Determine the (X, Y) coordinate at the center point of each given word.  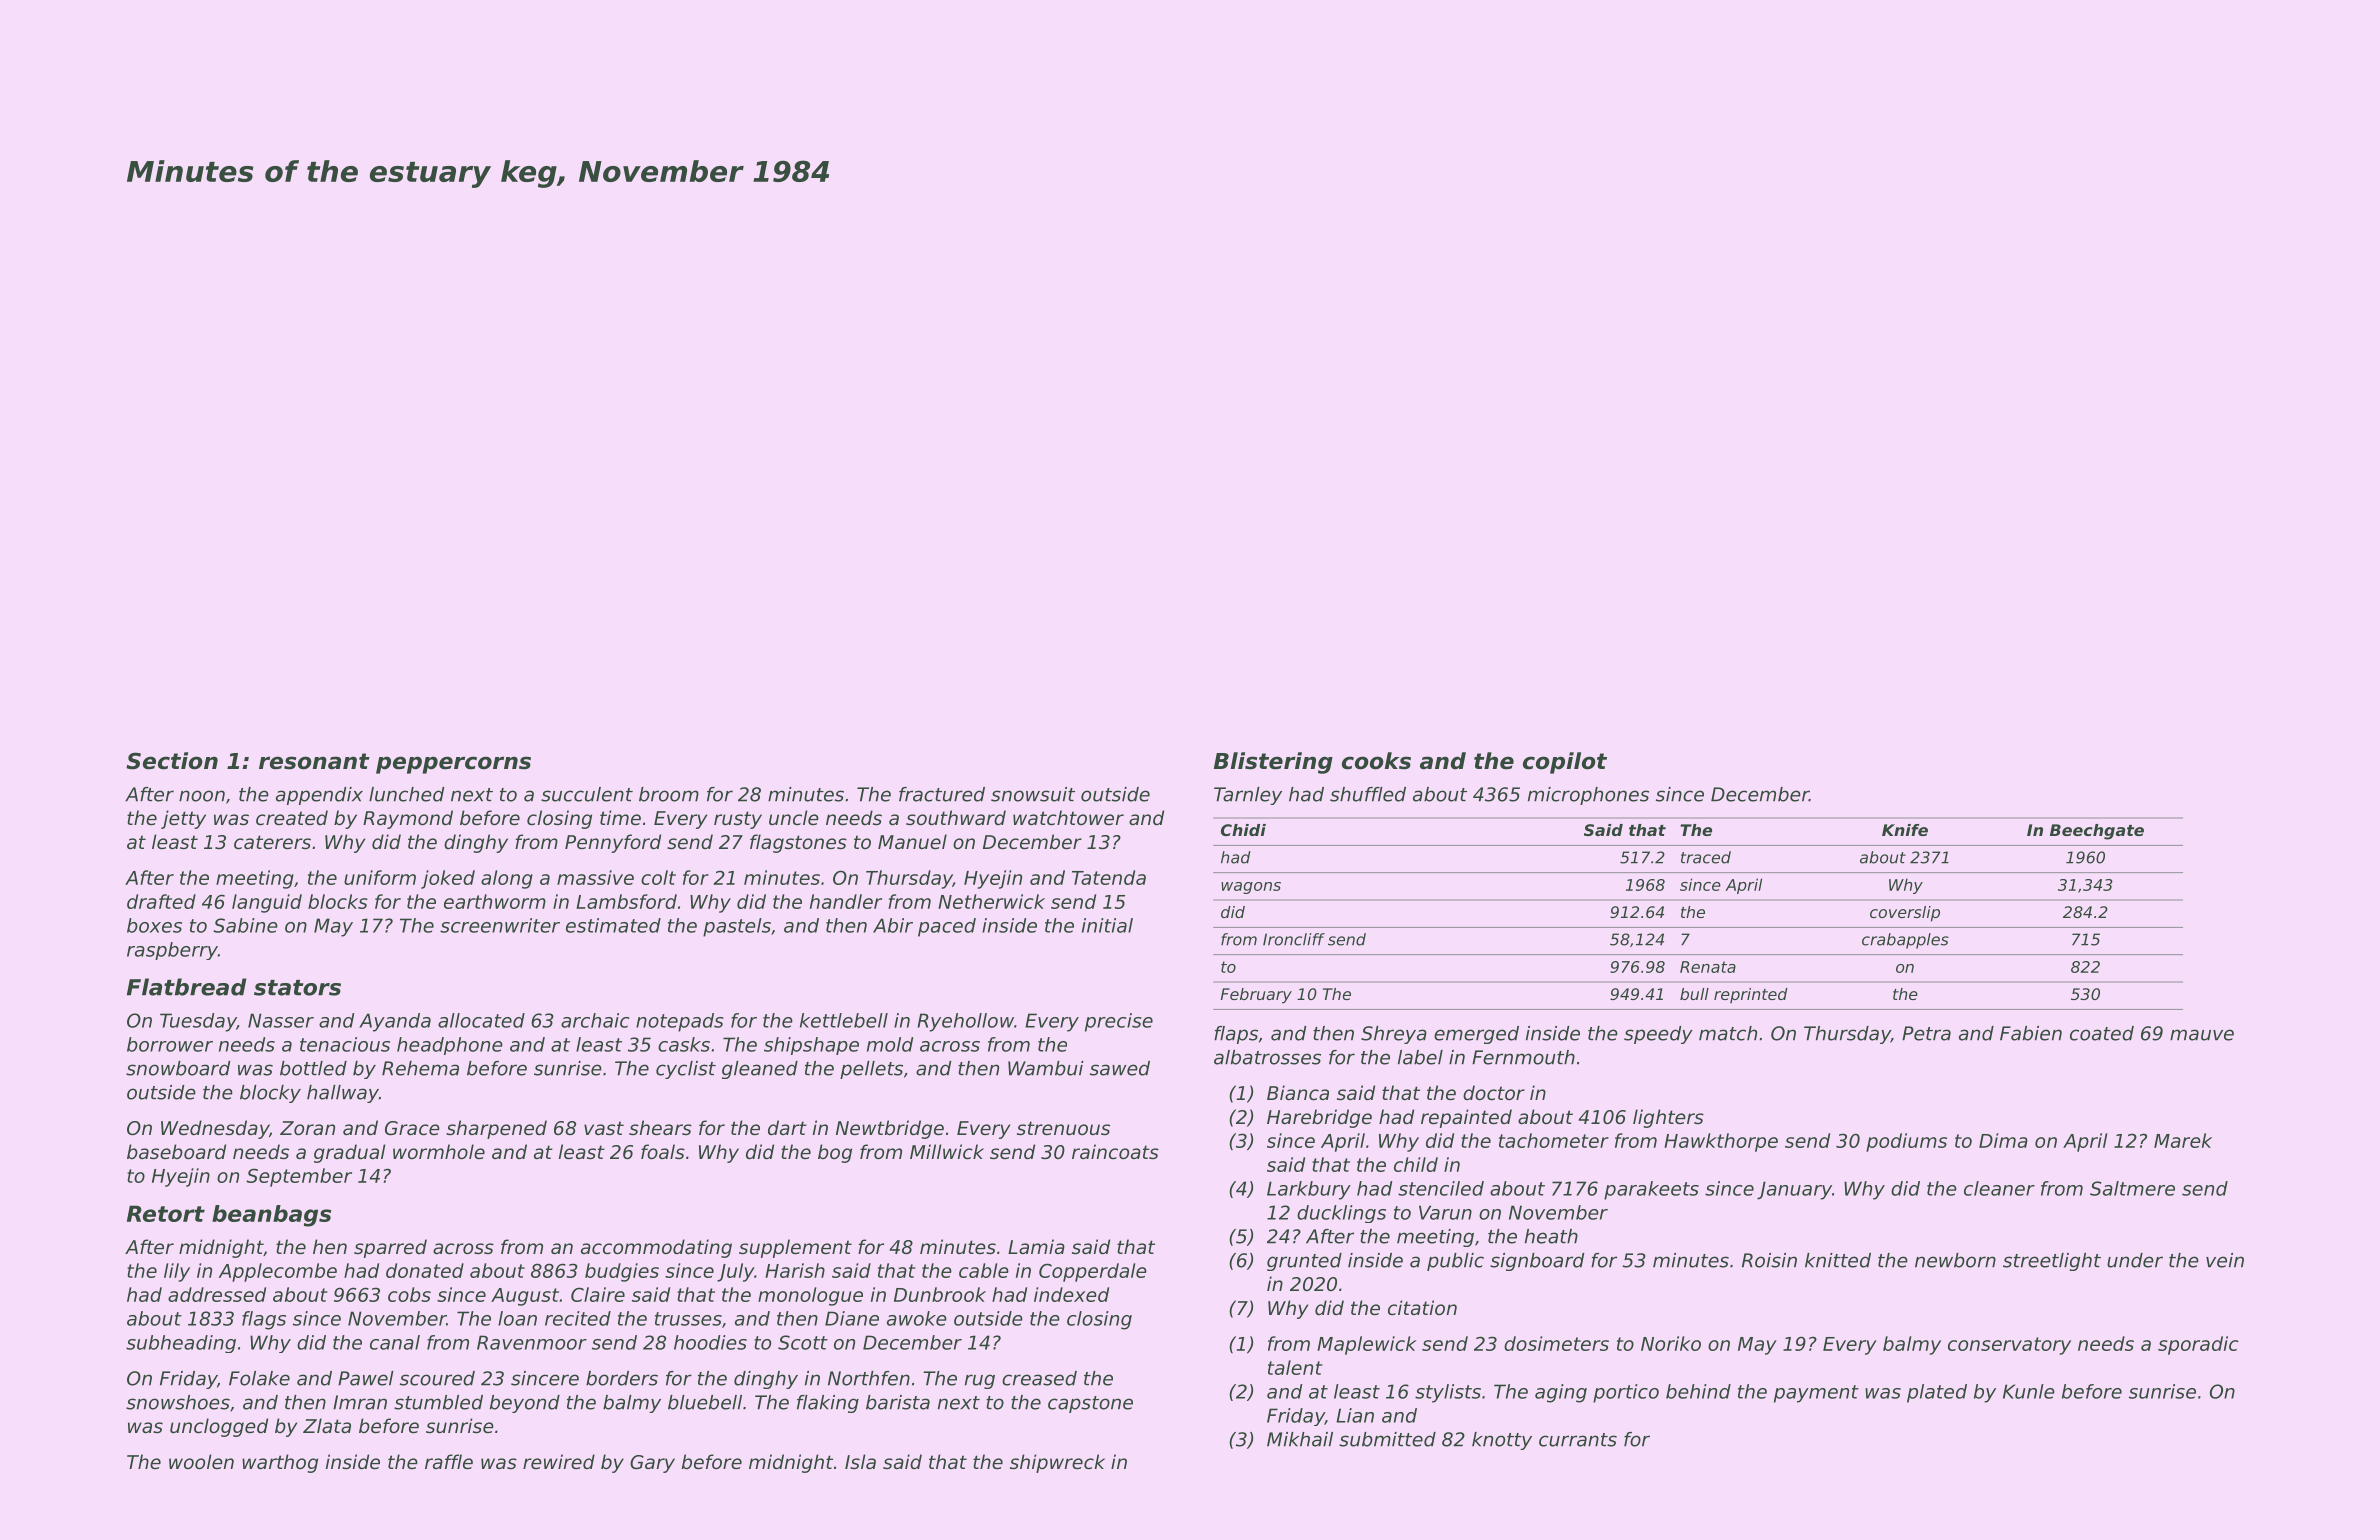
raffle (449, 1461)
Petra (1926, 1033)
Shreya (1394, 1035)
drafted (161, 901)
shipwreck (1057, 1463)
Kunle (2029, 1391)
